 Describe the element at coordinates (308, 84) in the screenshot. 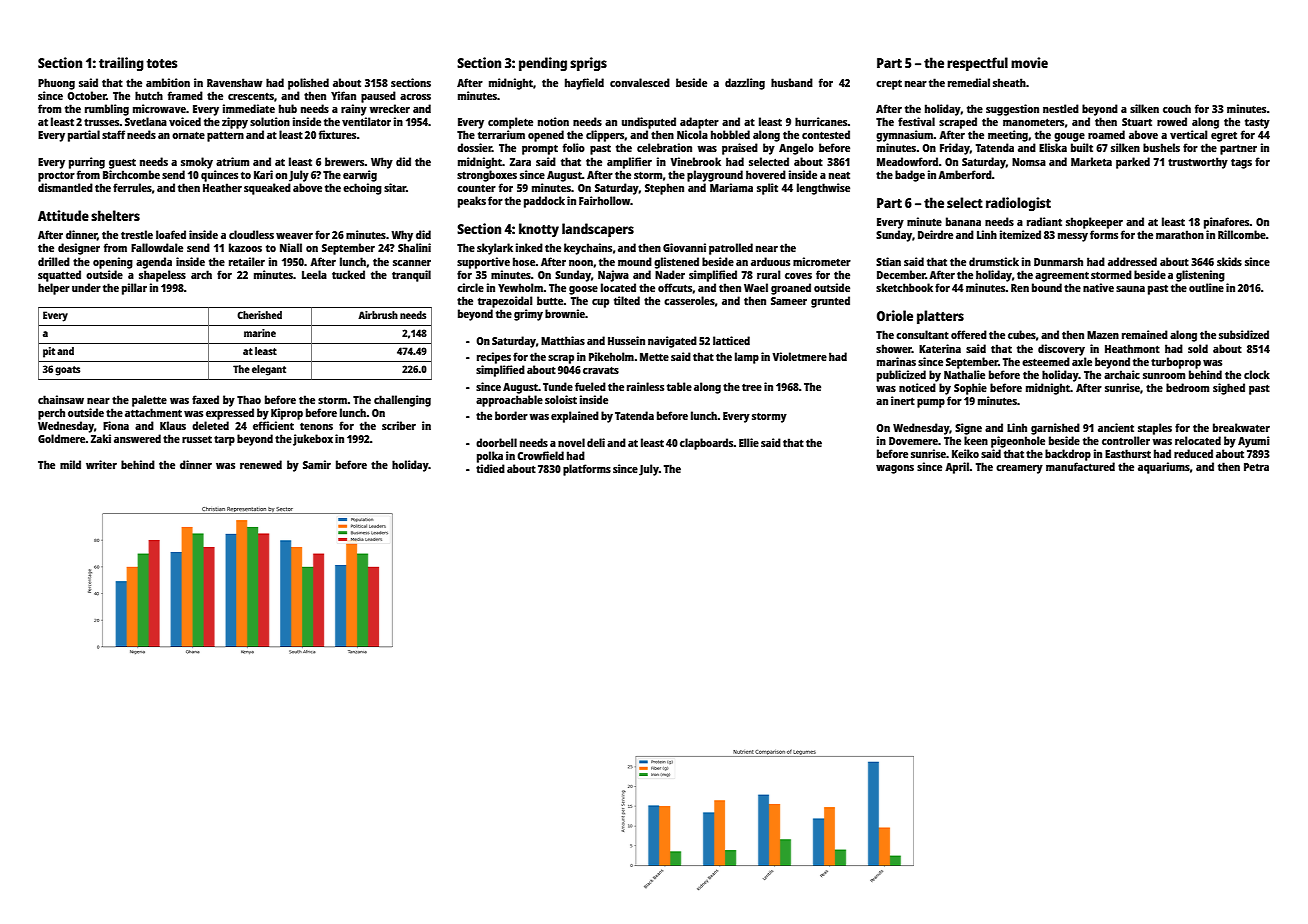

I see `polished` at that location.
